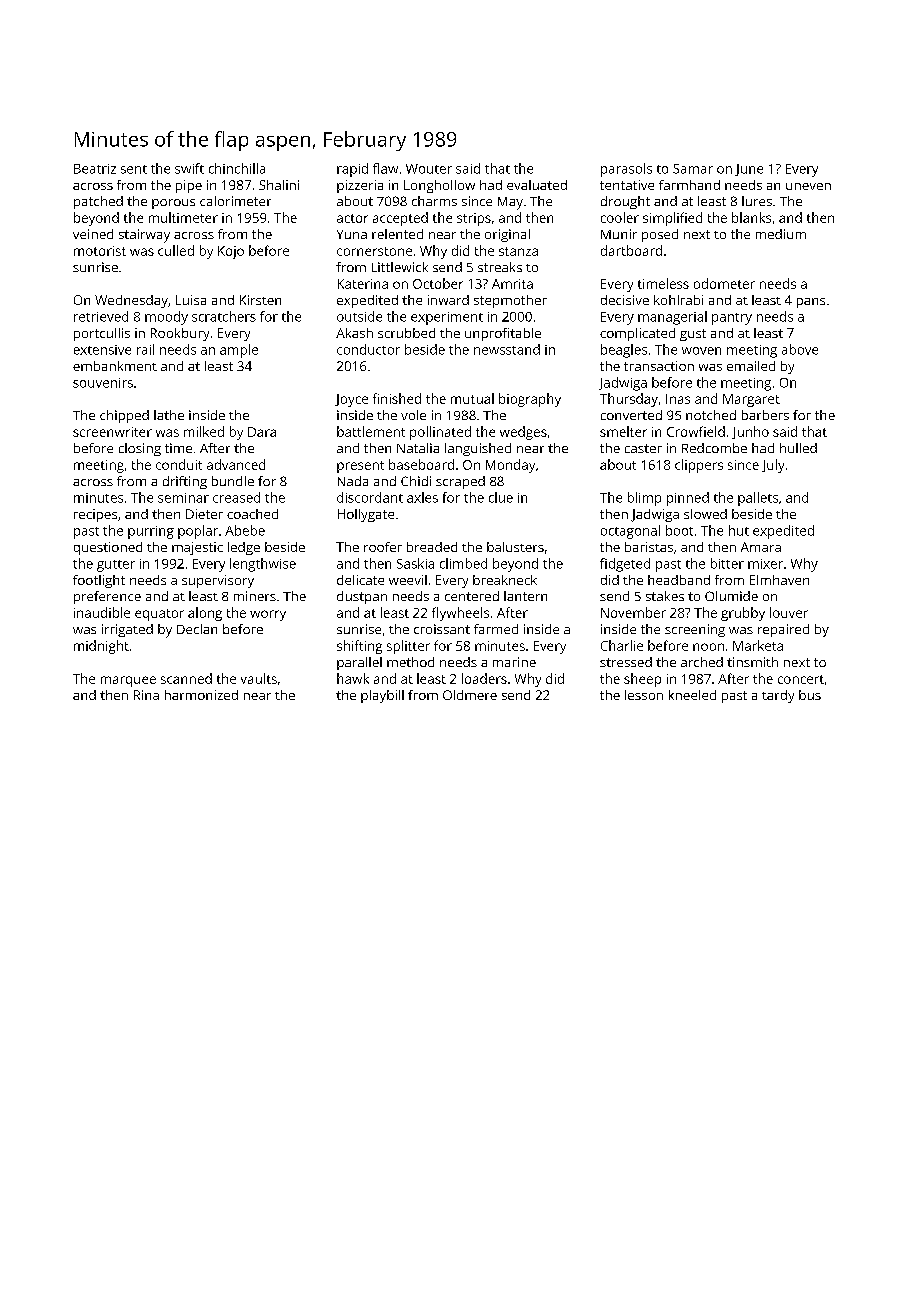  I want to click on Samar, so click(693, 169).
